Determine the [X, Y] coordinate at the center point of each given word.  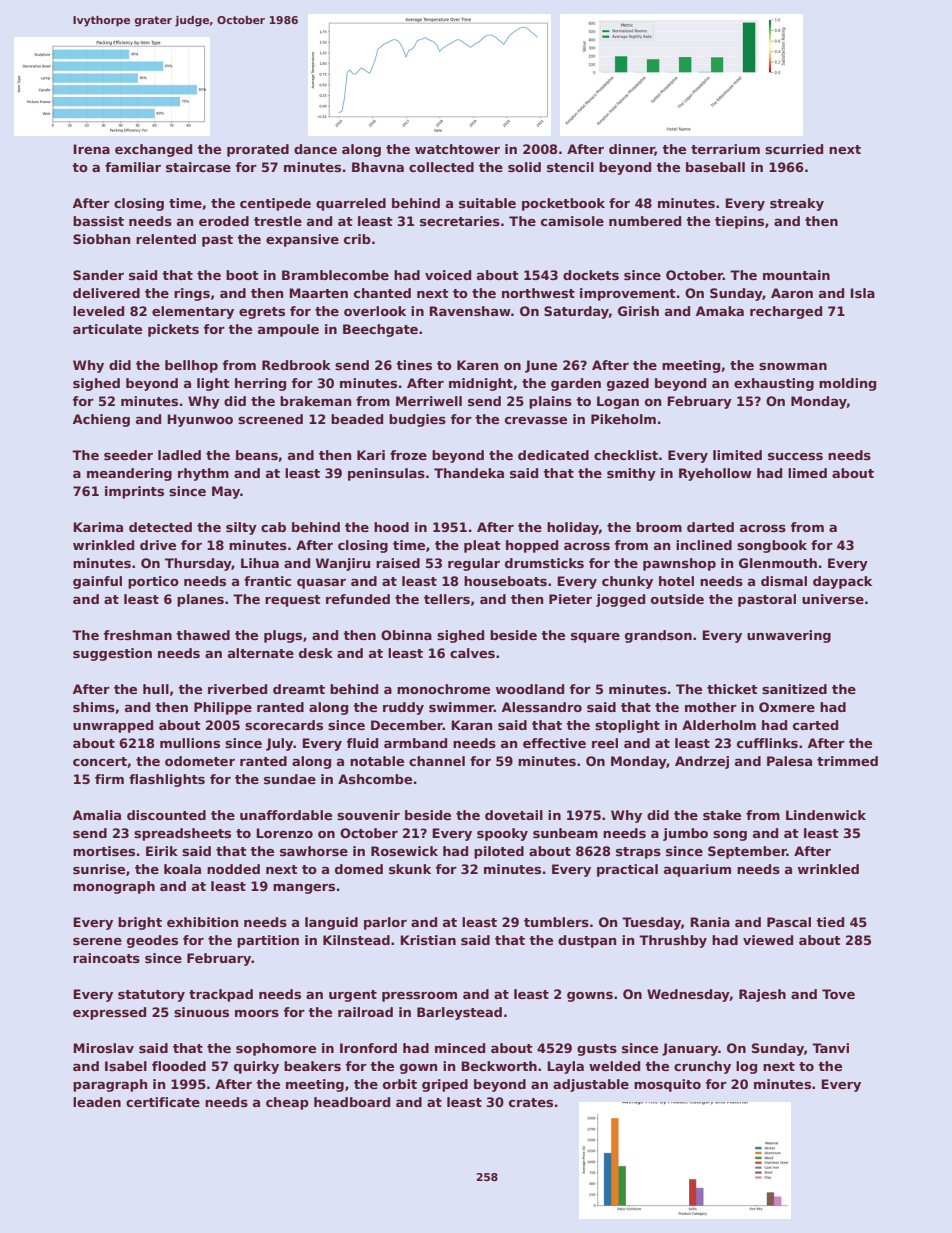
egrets [262, 313]
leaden [97, 1102]
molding [847, 384]
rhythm [203, 474]
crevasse [536, 420]
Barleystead [459, 1013]
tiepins [739, 222]
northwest [538, 293]
